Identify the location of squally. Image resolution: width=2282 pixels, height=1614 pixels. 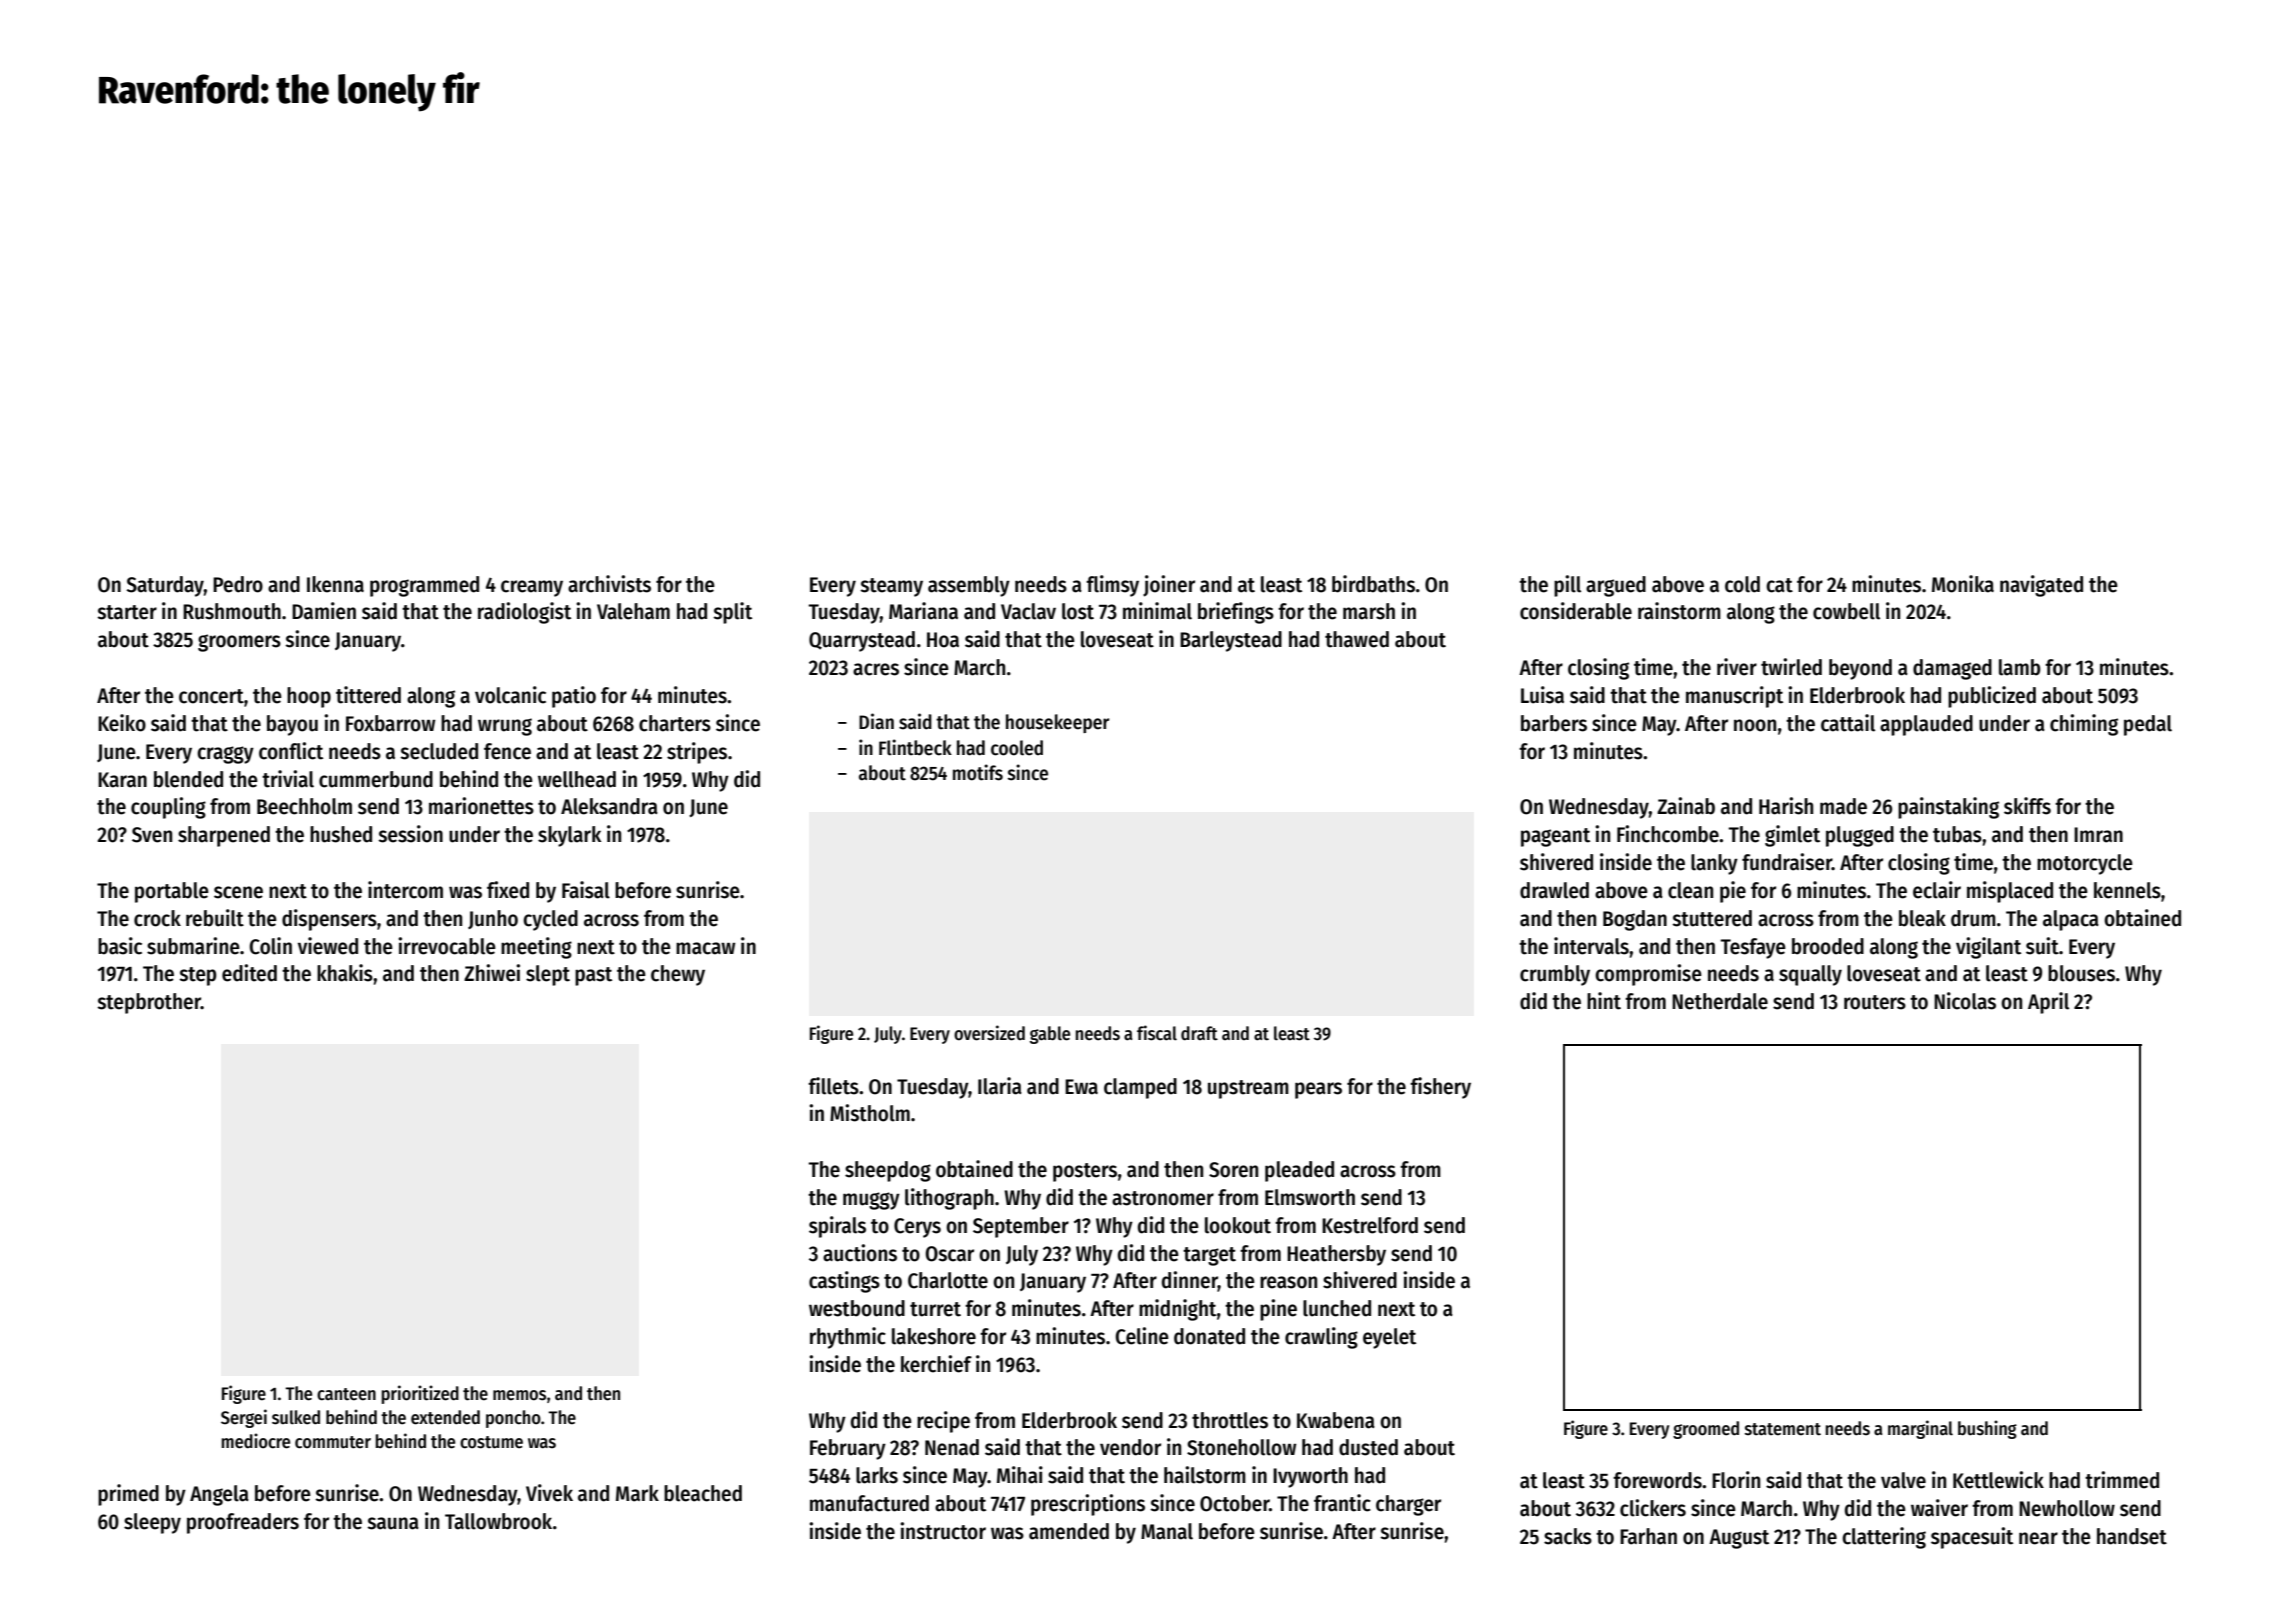
(1810, 975).
